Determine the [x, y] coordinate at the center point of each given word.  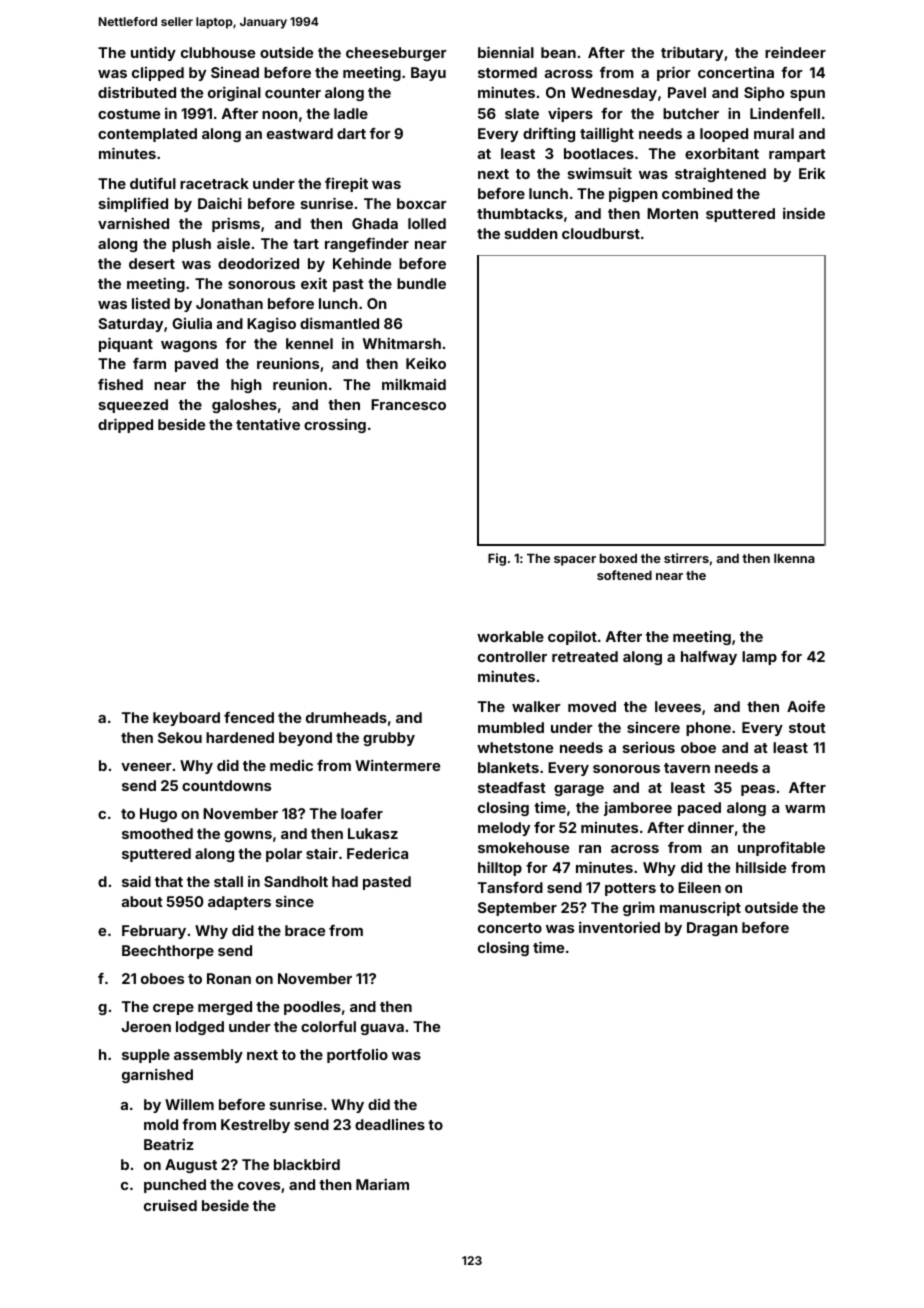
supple [146, 1056]
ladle [351, 113]
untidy [153, 53]
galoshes [244, 406]
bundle [421, 283]
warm [805, 809]
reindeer [795, 52]
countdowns [226, 785]
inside [804, 213]
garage [579, 790]
